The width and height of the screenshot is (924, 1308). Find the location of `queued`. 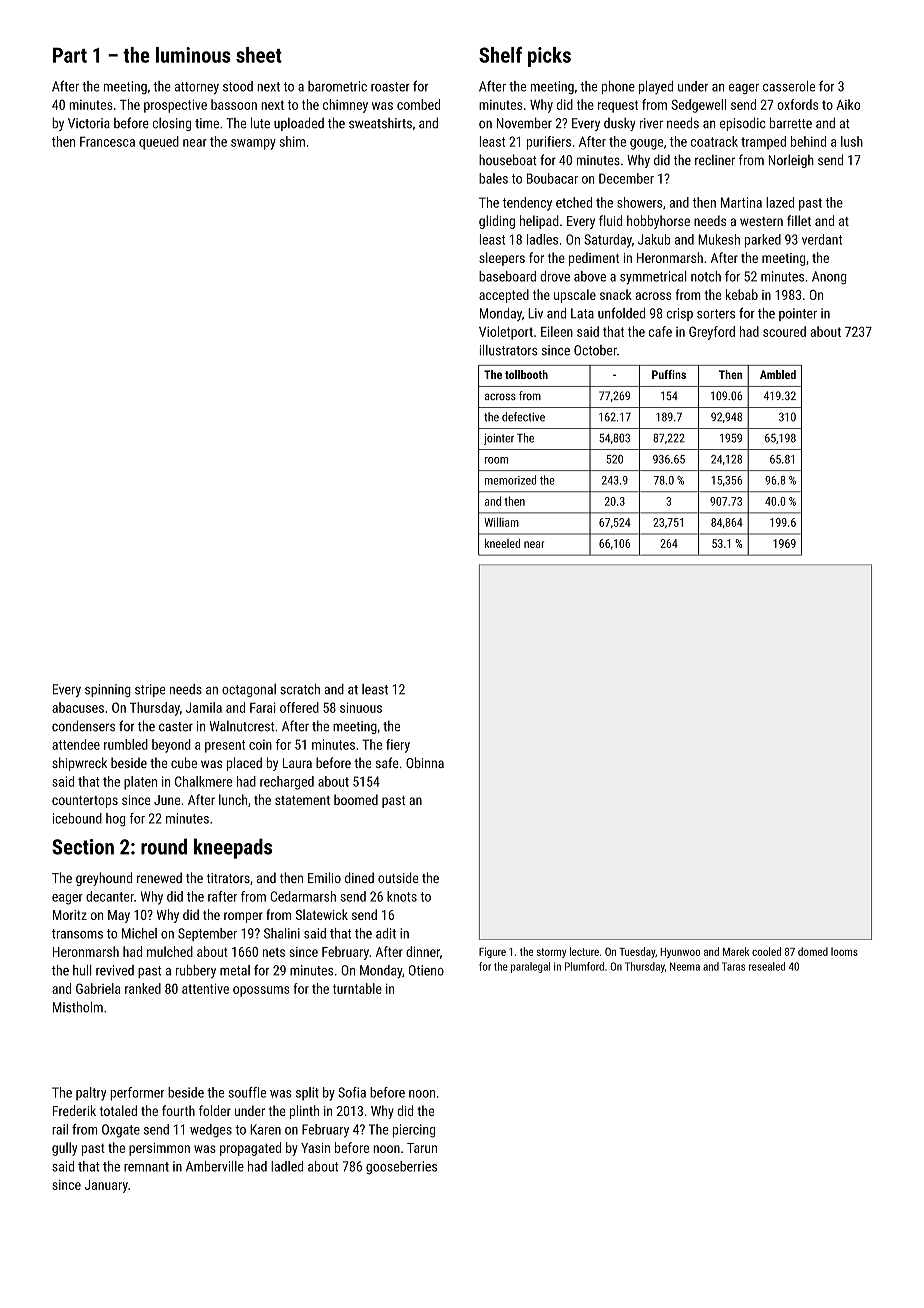

queued is located at coordinates (159, 143).
